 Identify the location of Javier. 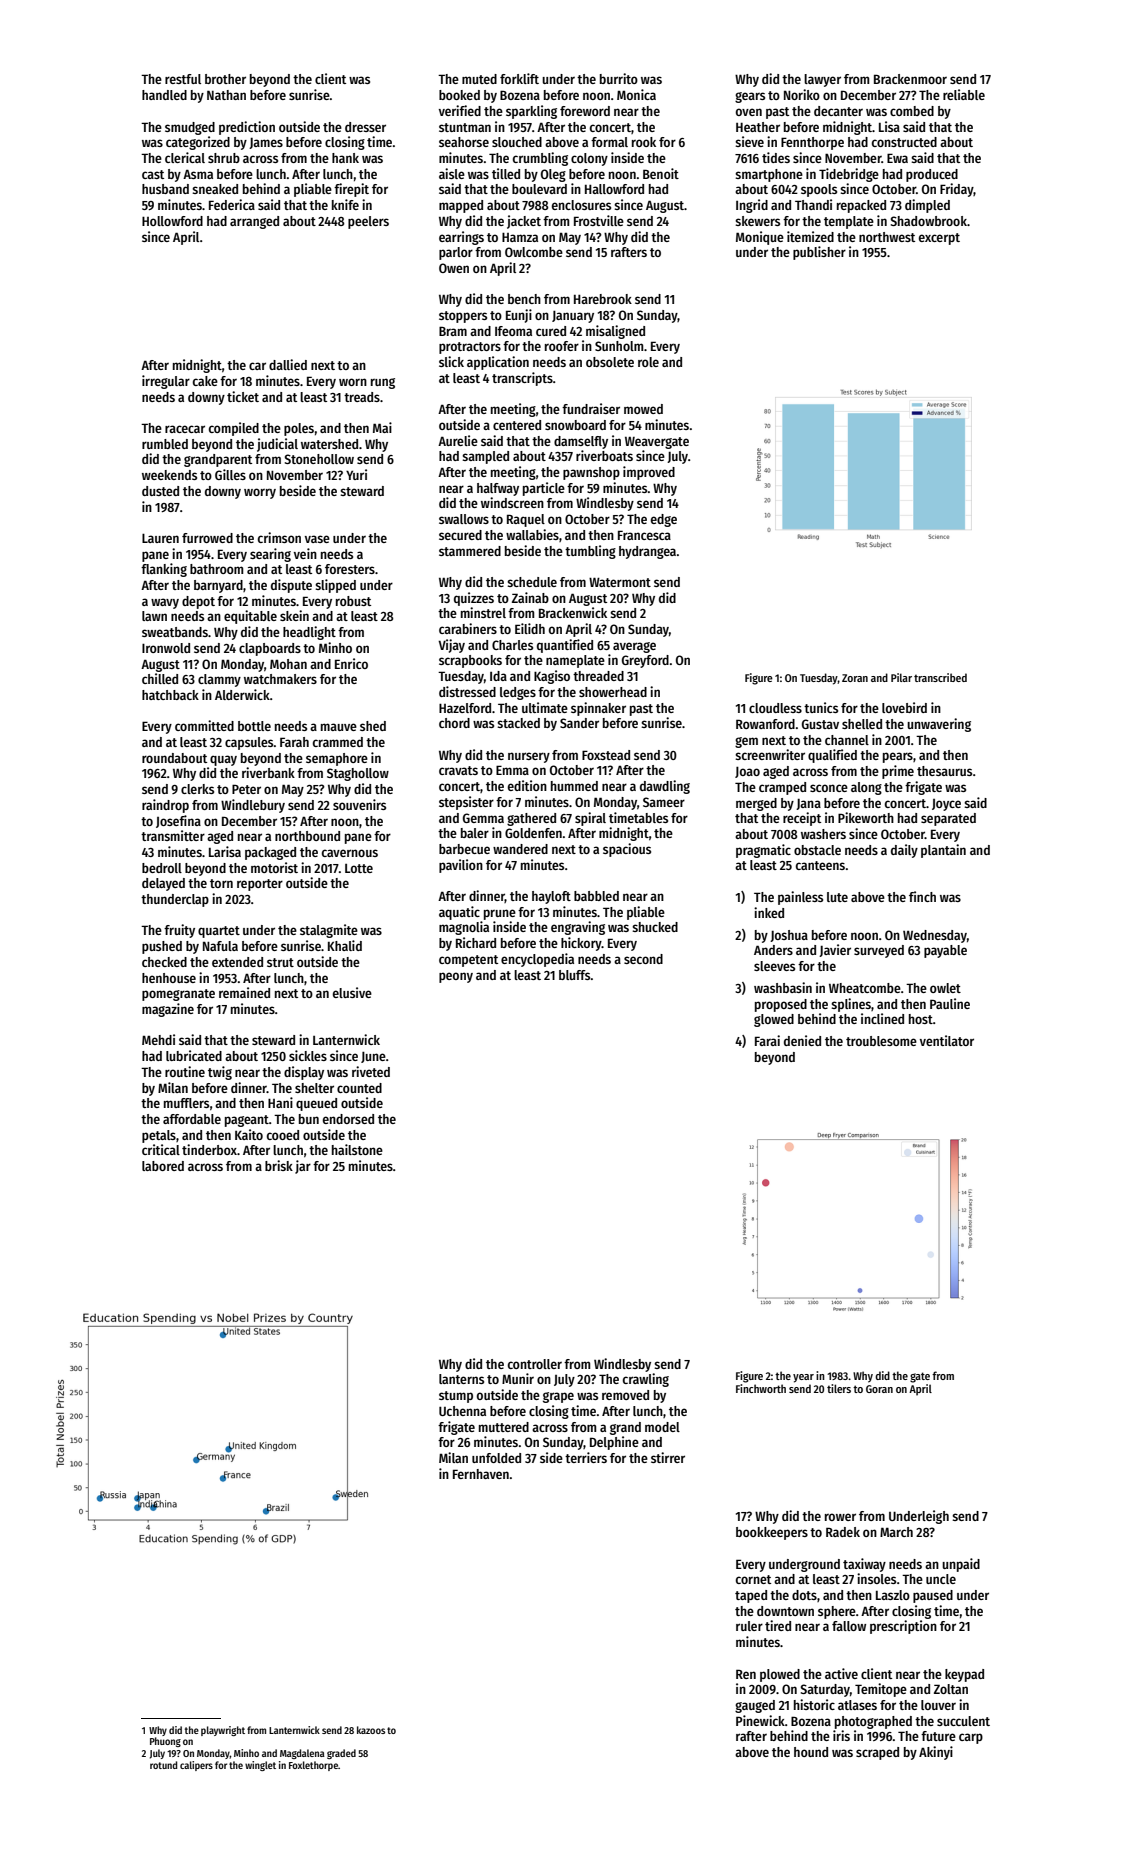
(835, 950).
